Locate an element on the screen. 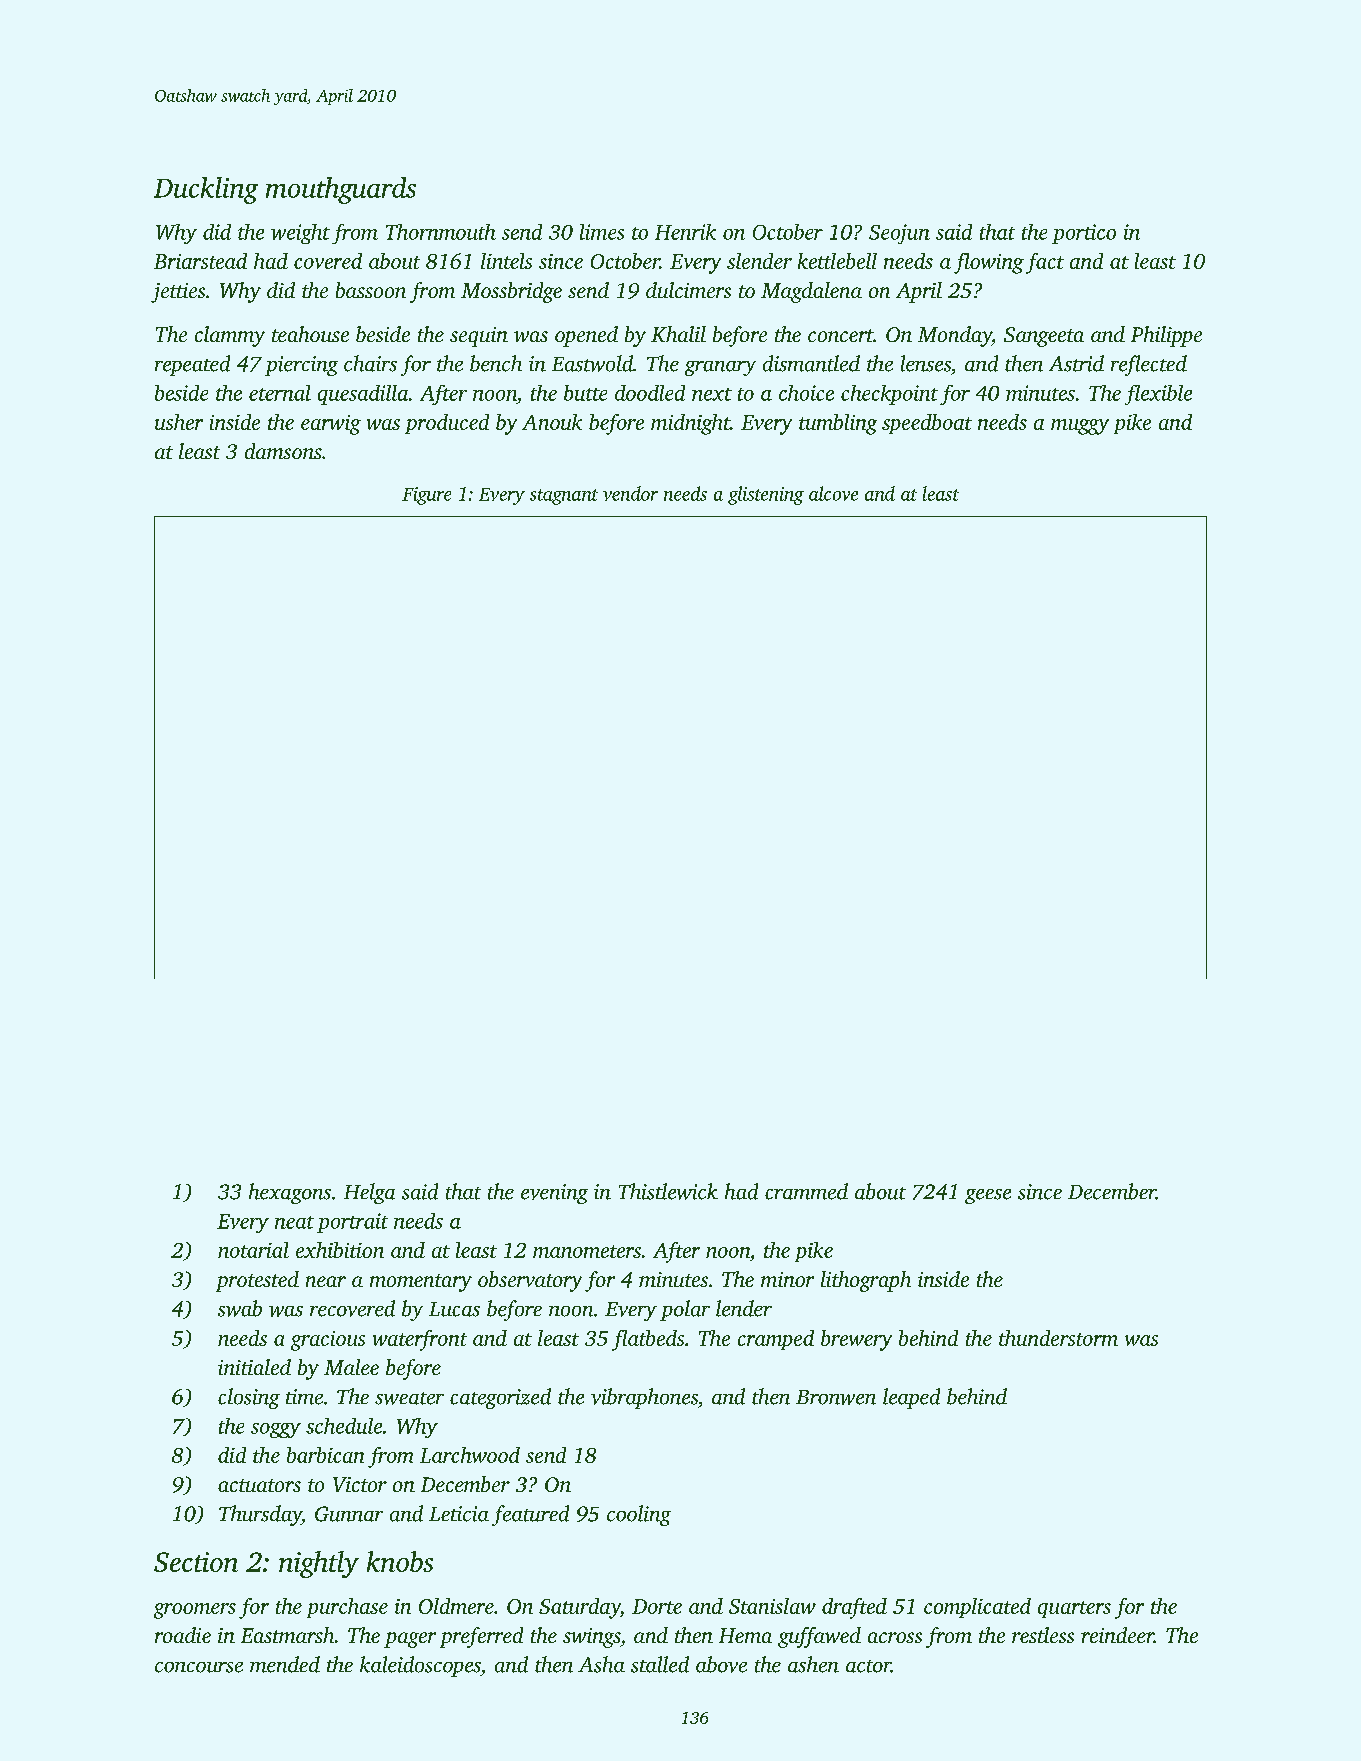 The image size is (1361, 1761). weight is located at coordinates (300, 234).
